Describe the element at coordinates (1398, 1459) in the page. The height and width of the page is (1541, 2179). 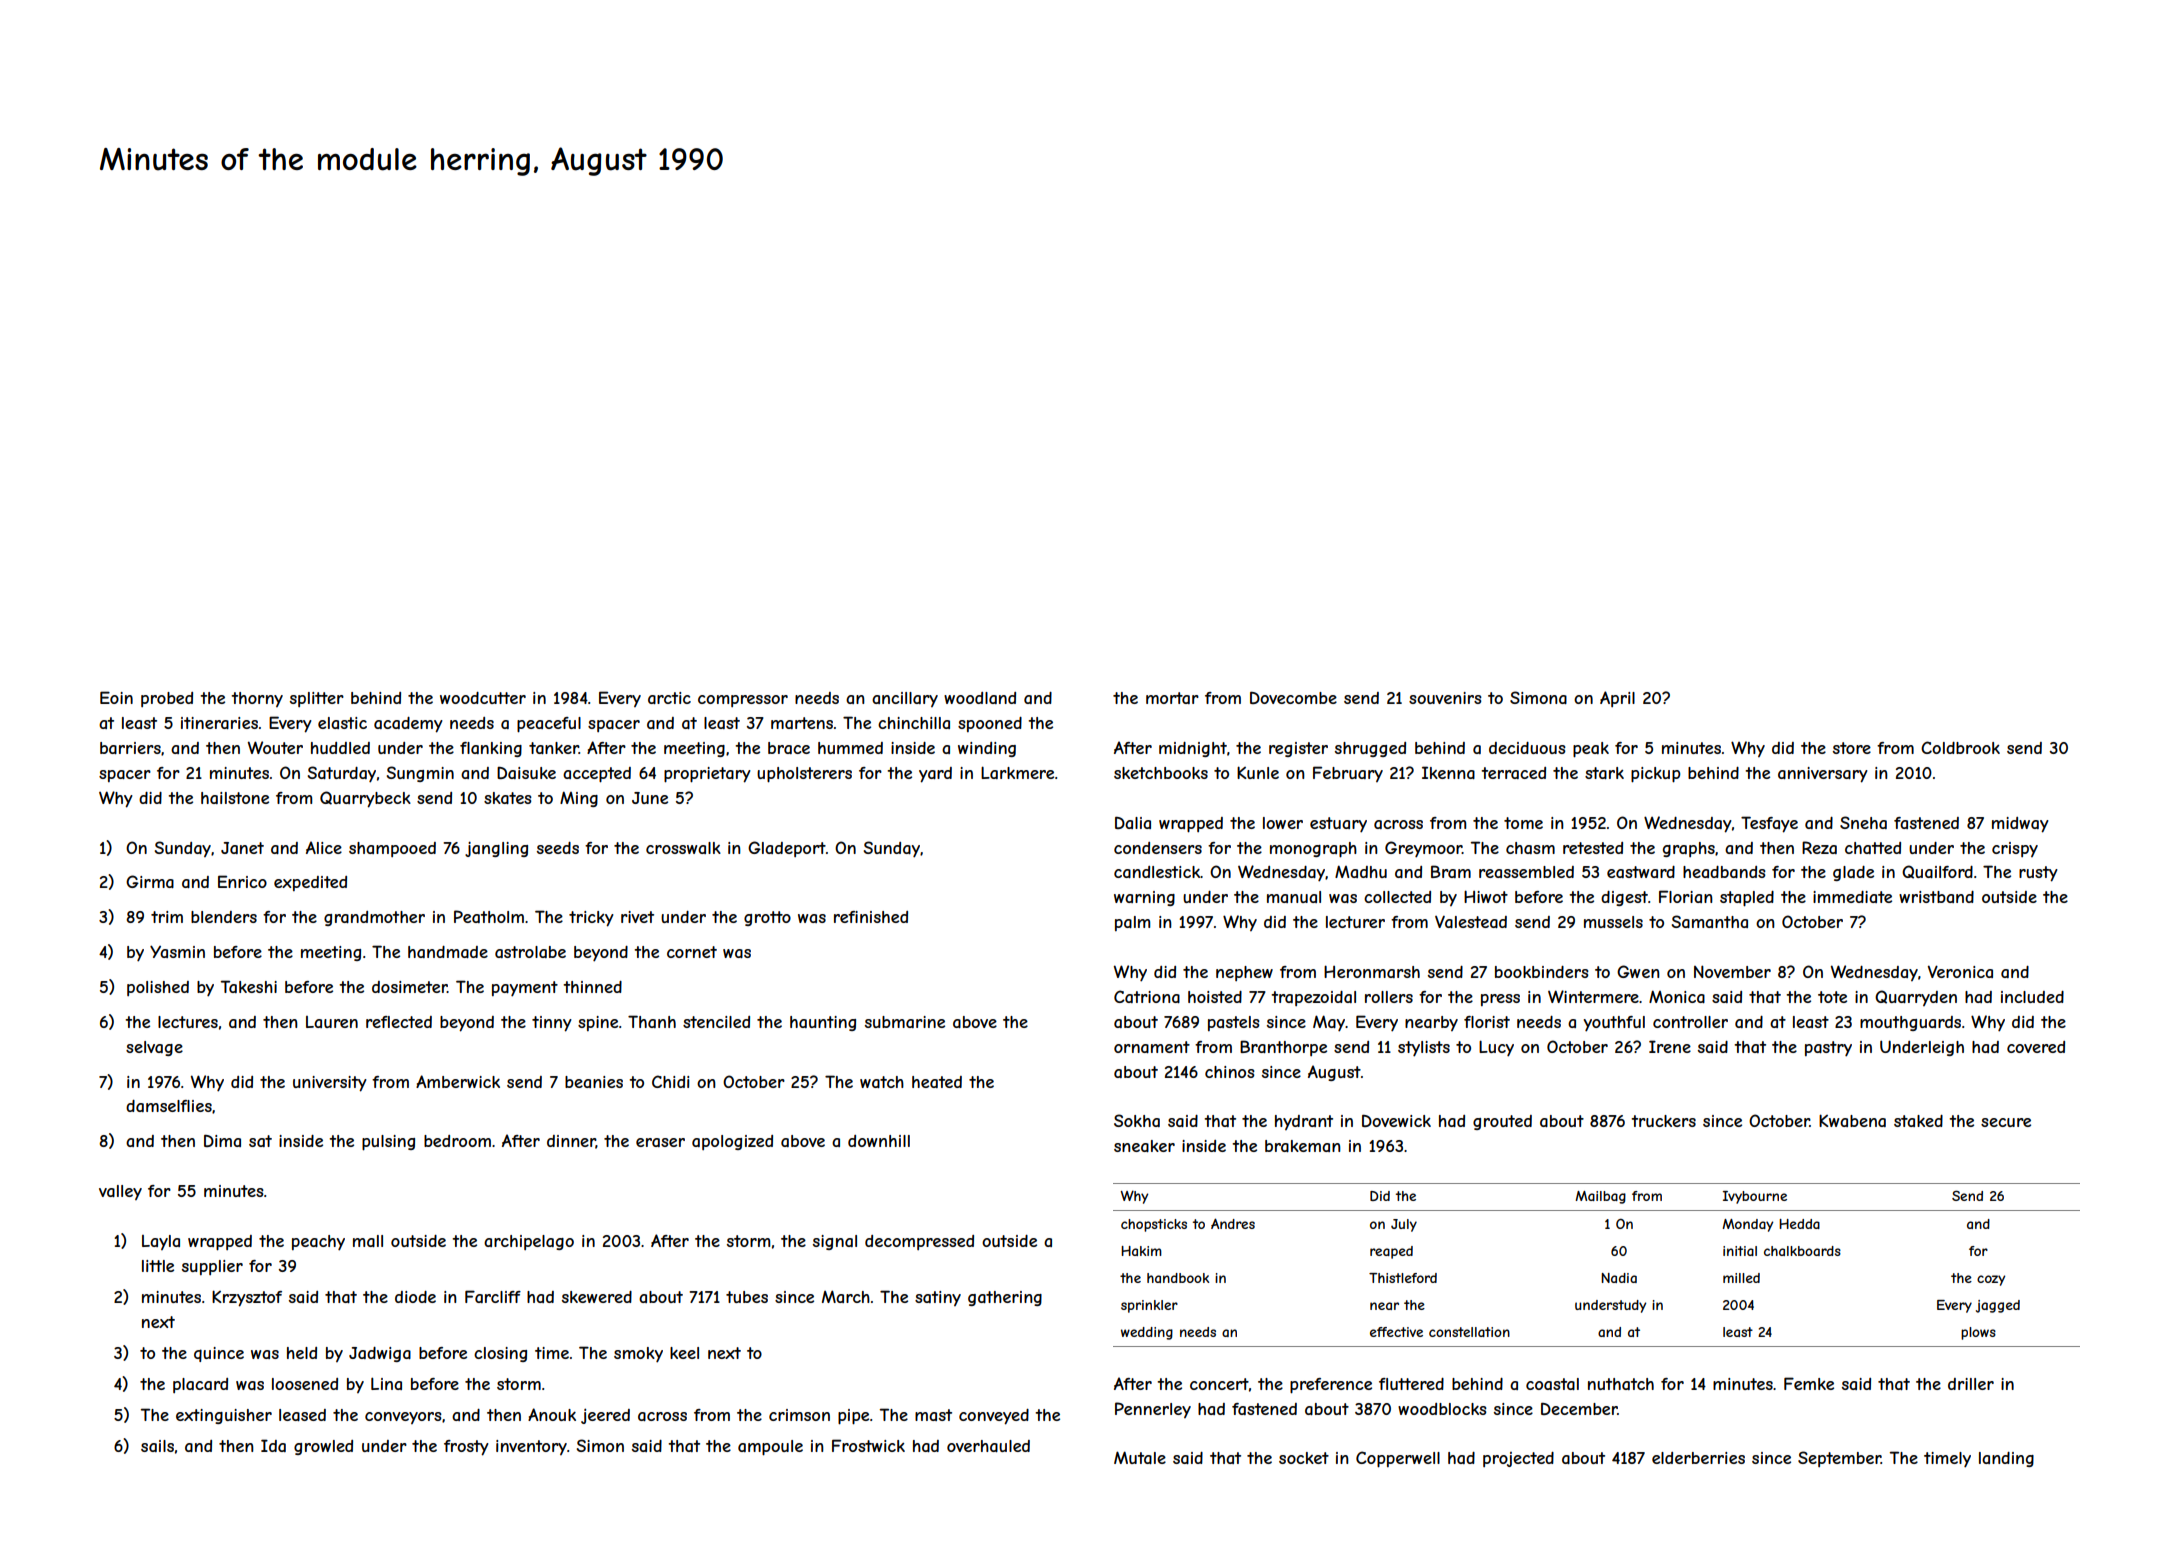
I see `Copperwell` at that location.
